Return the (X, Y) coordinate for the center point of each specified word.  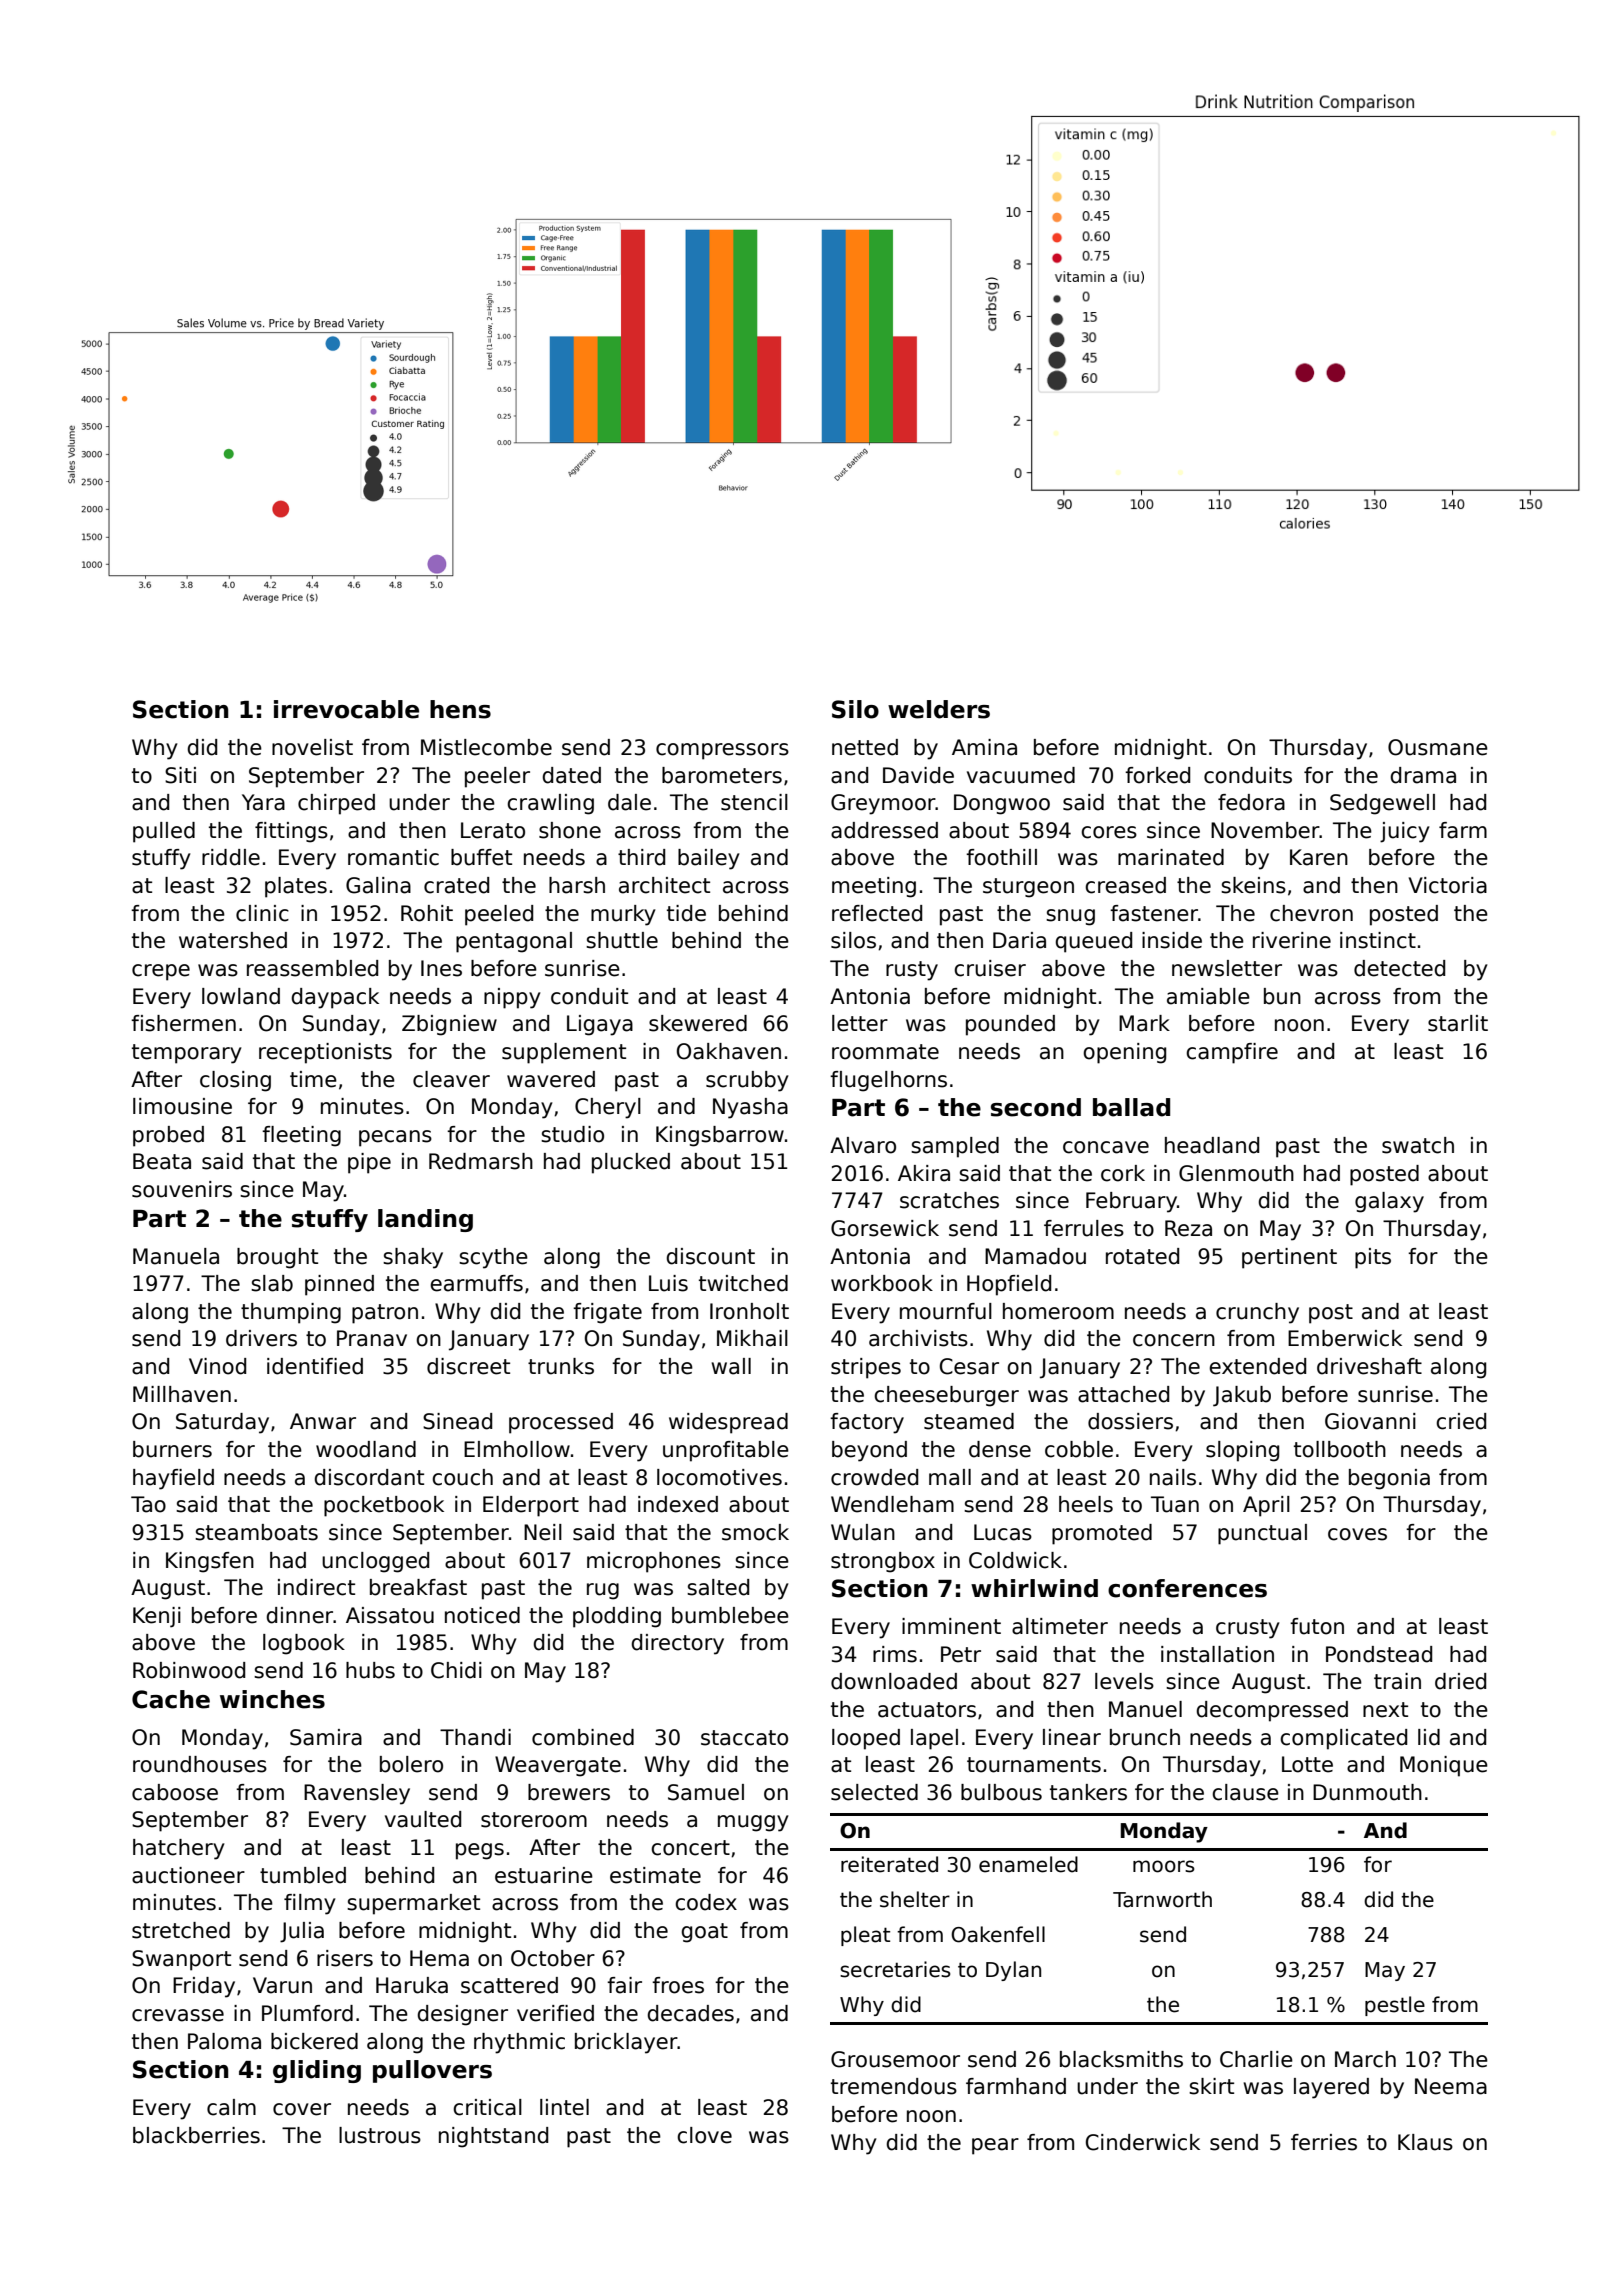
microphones (654, 1562)
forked (1157, 775)
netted (865, 747)
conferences (1187, 1588)
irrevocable (346, 709)
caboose (175, 1792)
